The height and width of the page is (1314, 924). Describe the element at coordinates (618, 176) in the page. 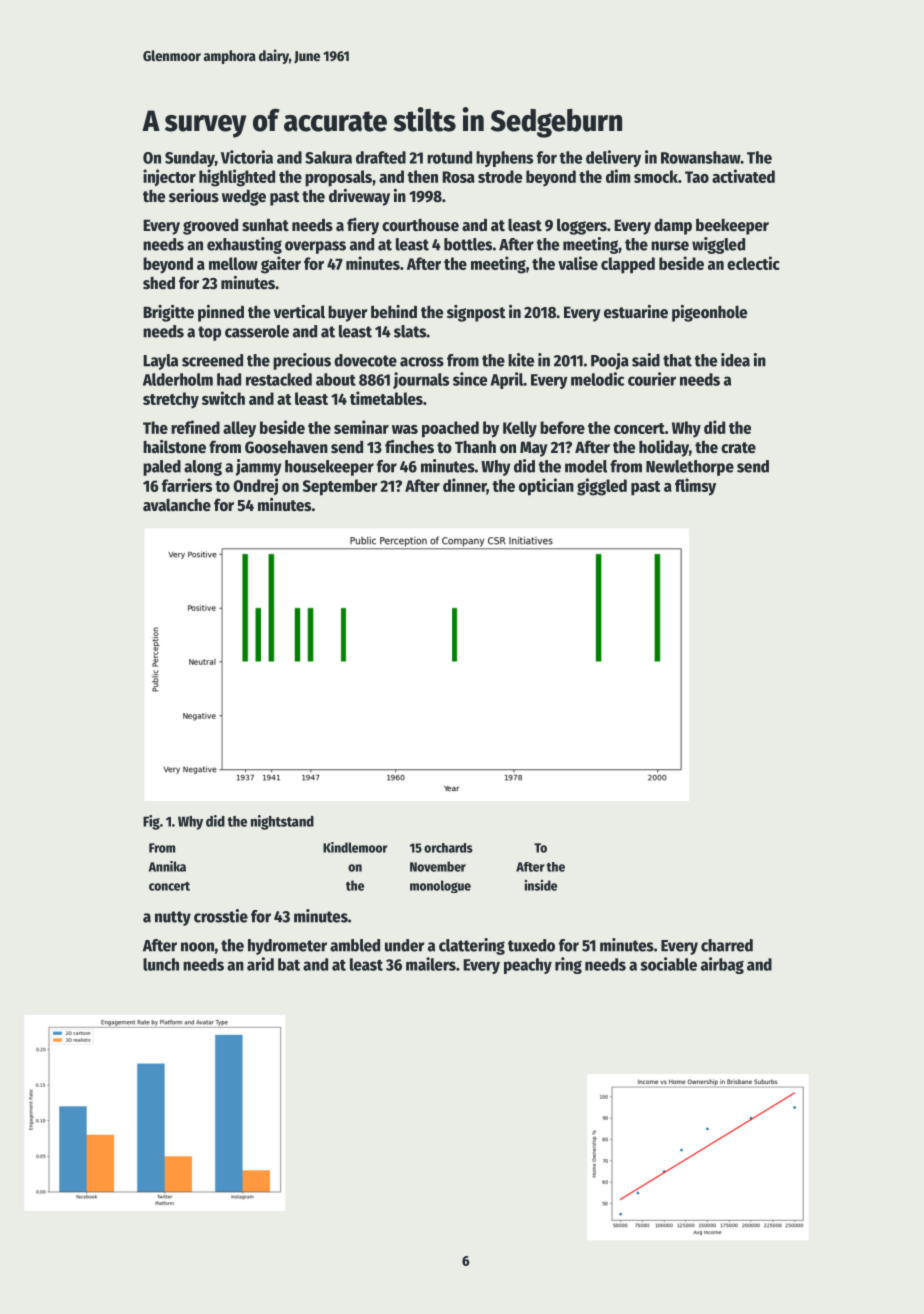

I see `dim` at that location.
